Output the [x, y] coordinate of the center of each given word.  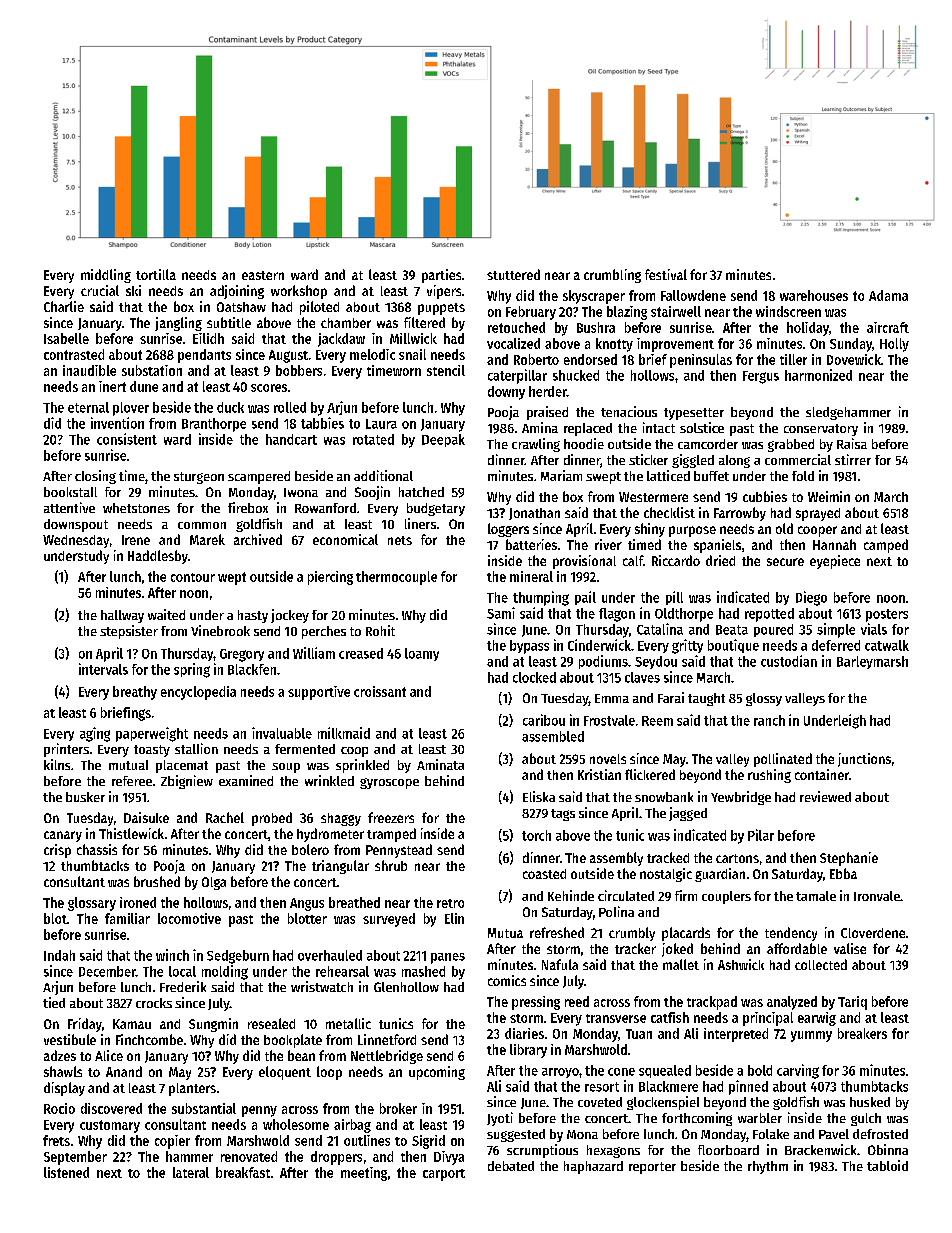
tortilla [156, 274]
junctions [864, 760]
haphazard [593, 1167]
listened [66, 1172]
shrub [391, 865]
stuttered [513, 274]
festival [666, 274]
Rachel [225, 817]
